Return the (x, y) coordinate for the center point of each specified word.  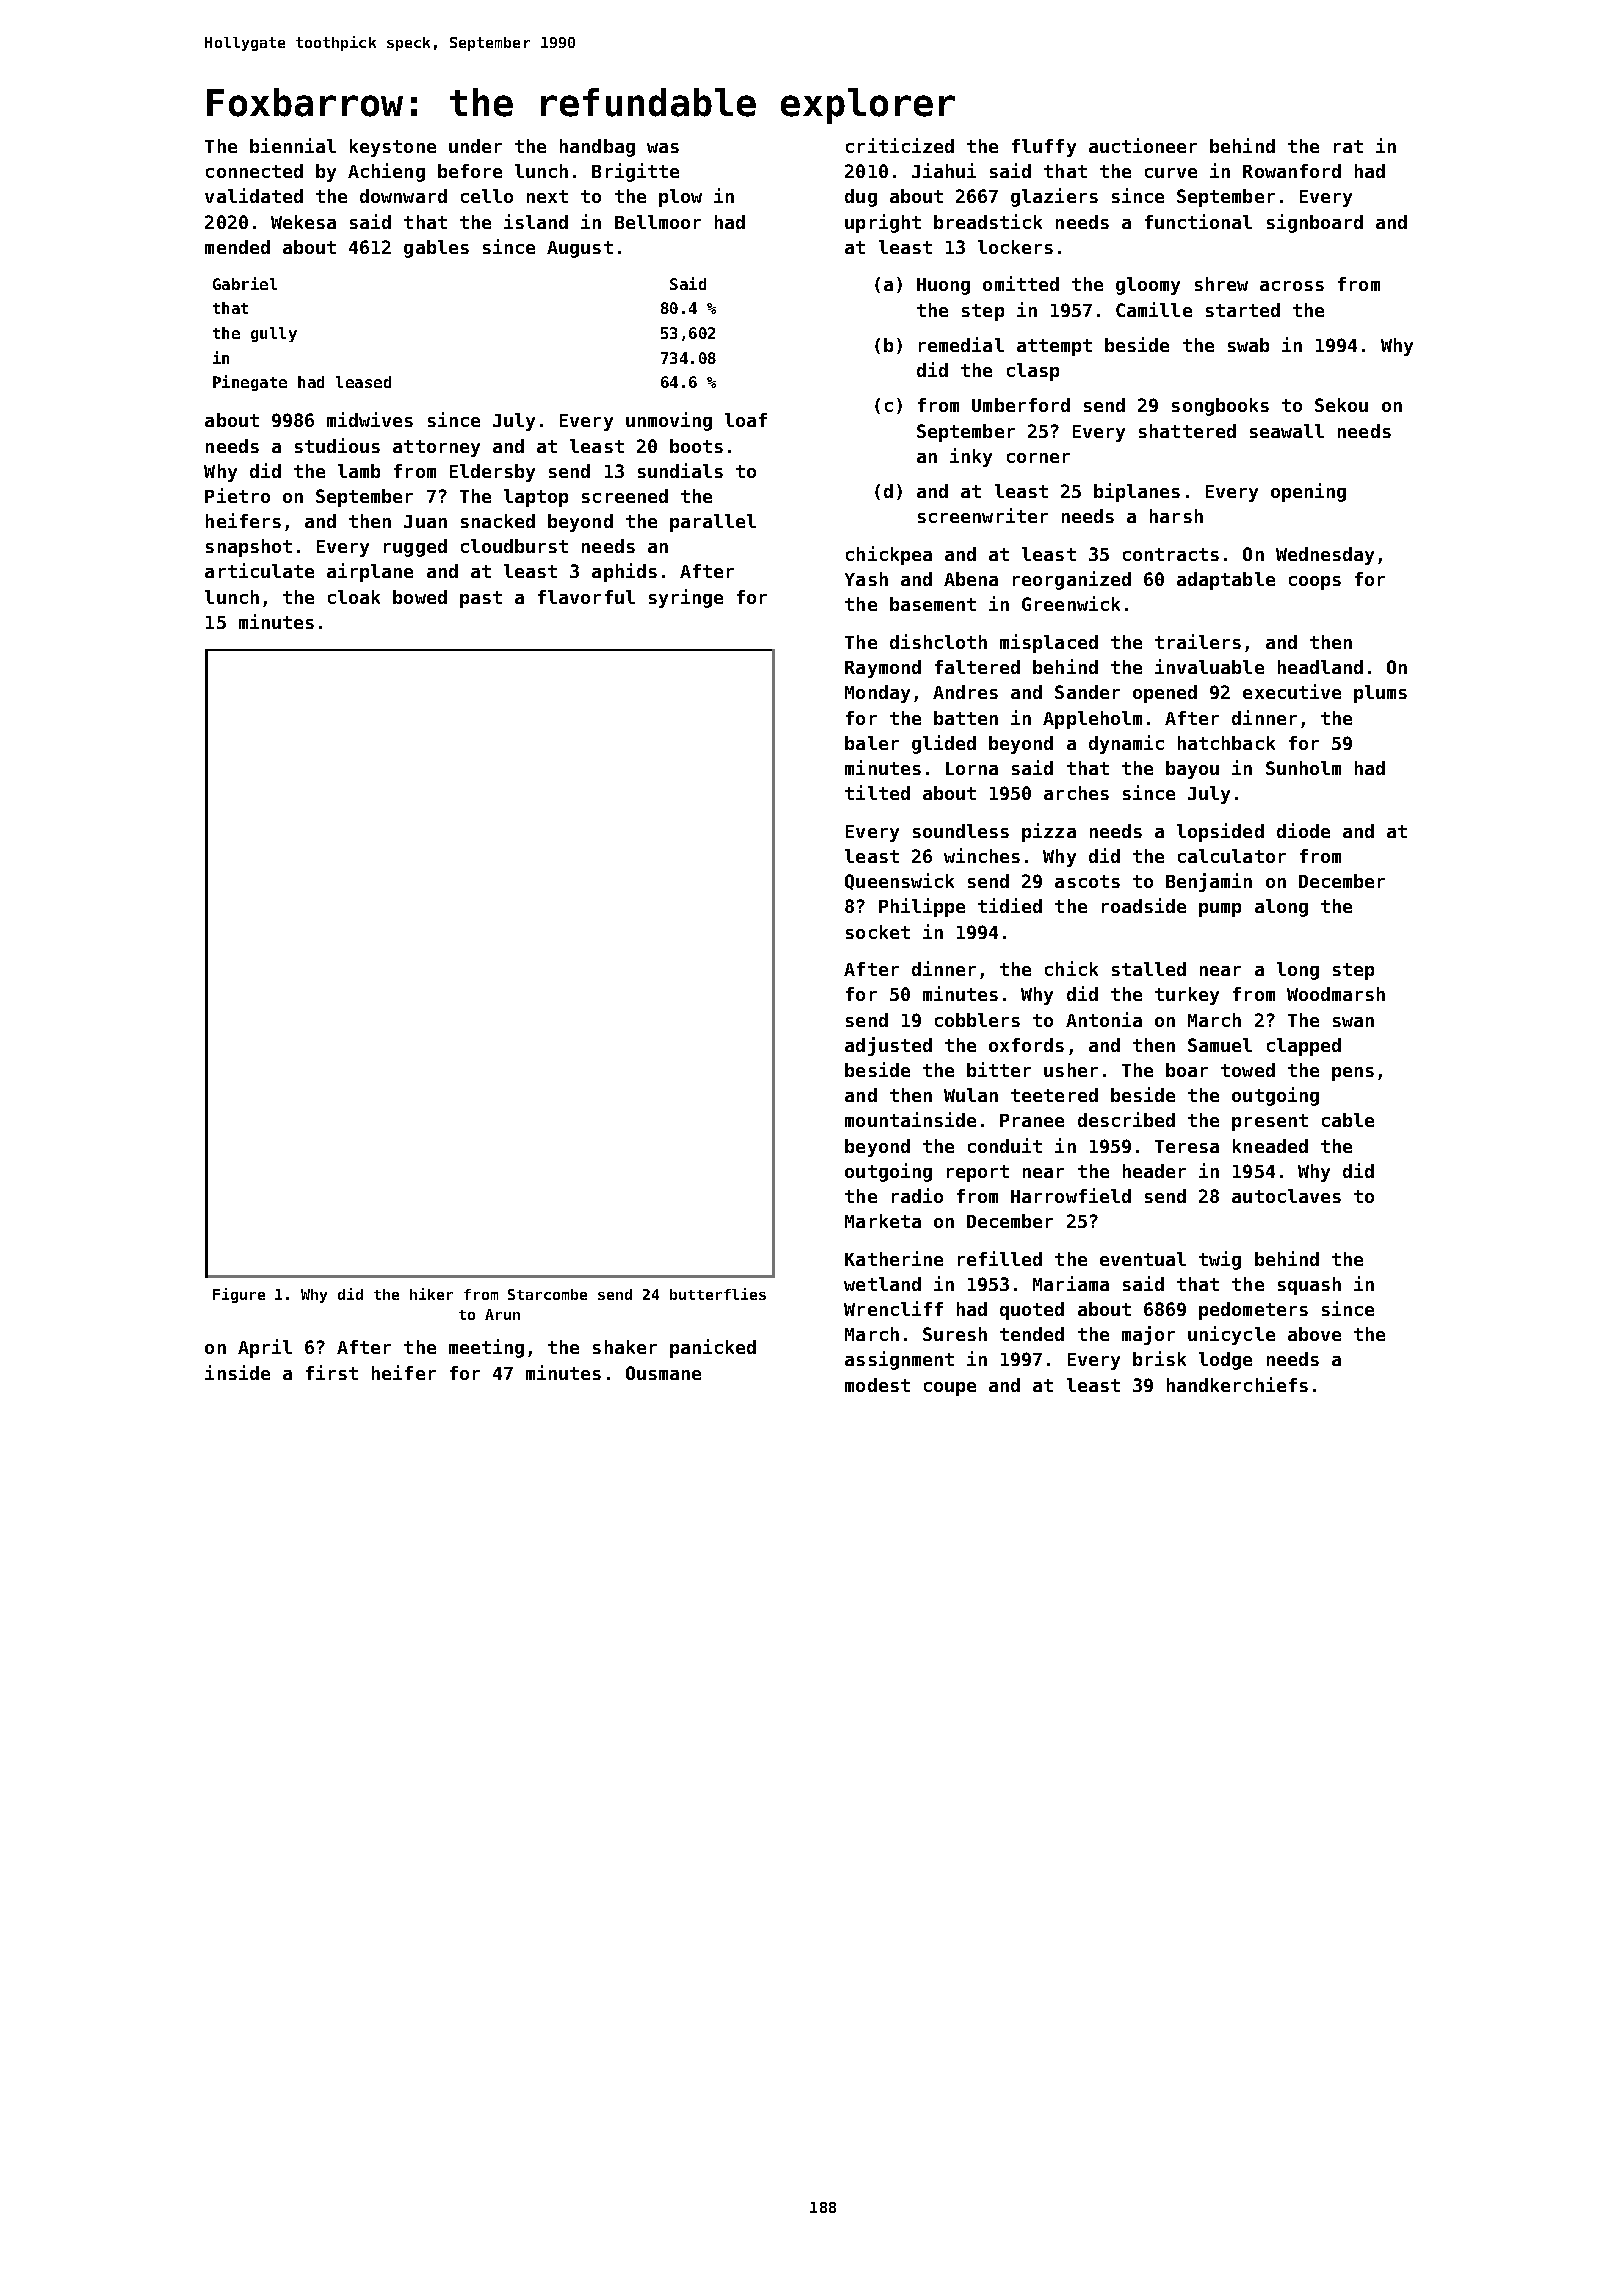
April (265, 1348)
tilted (877, 792)
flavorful (586, 597)
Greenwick (1071, 603)
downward (403, 196)
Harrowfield (1071, 1195)
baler (872, 743)
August (580, 249)
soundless (961, 831)
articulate (259, 570)
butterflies (718, 1294)
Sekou (1341, 405)
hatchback (1226, 743)
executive (1292, 691)
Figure (239, 1295)
